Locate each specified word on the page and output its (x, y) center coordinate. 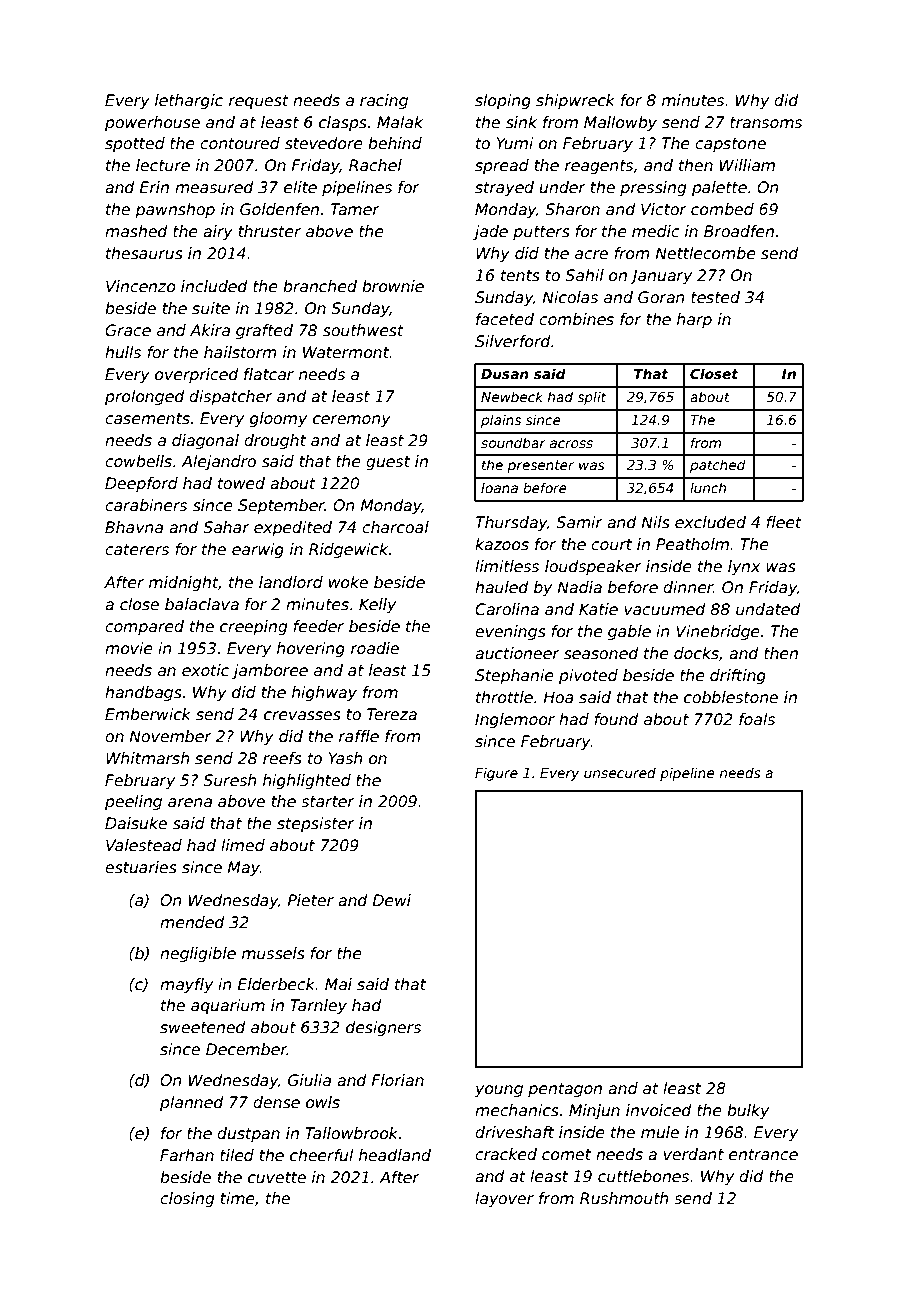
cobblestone (731, 697)
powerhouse (152, 123)
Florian (398, 1080)
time (238, 1198)
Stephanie (514, 676)
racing (384, 101)
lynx (744, 567)
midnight (184, 583)
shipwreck (575, 101)
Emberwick (148, 714)
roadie (375, 648)
